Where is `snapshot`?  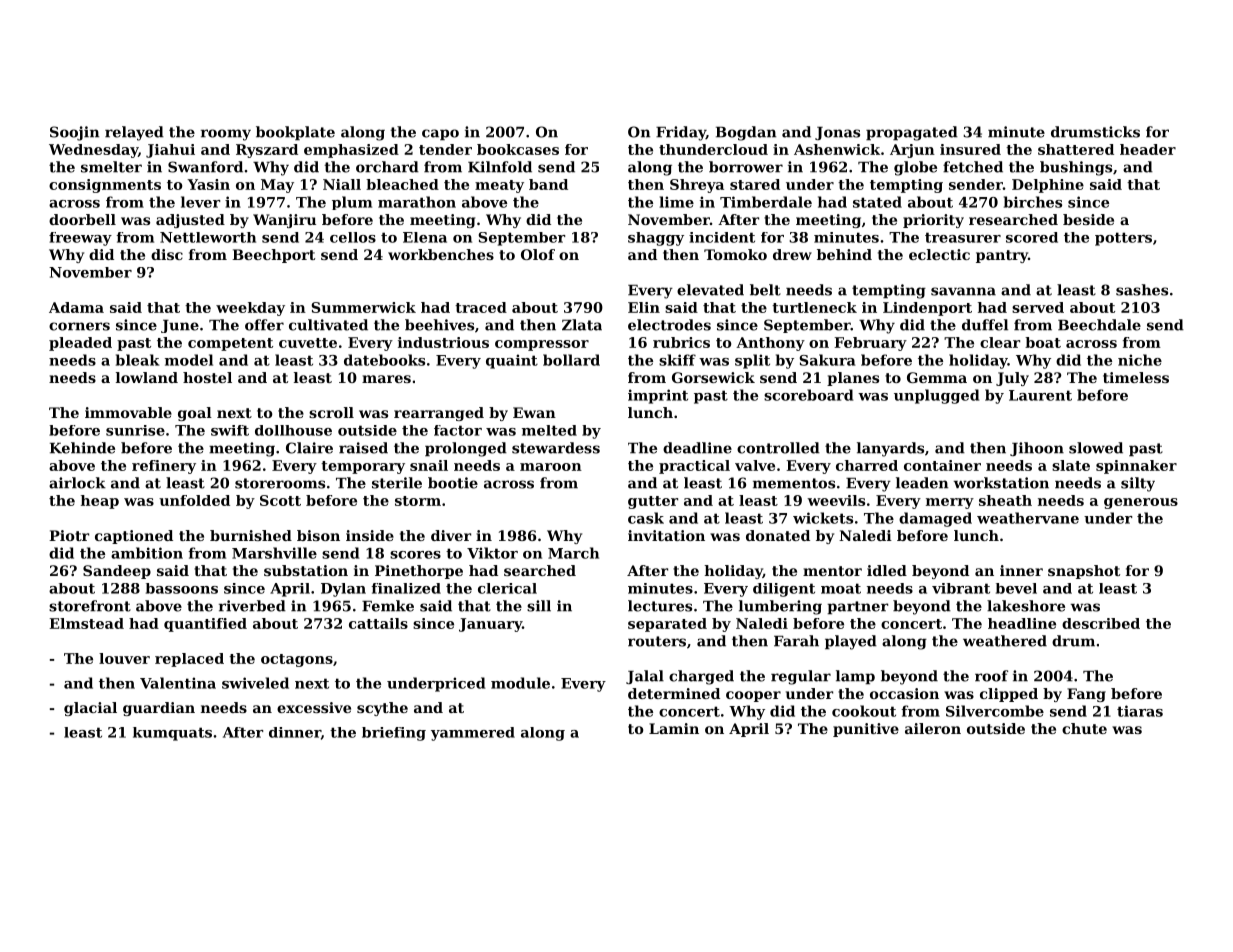 snapshot is located at coordinates (1084, 572).
